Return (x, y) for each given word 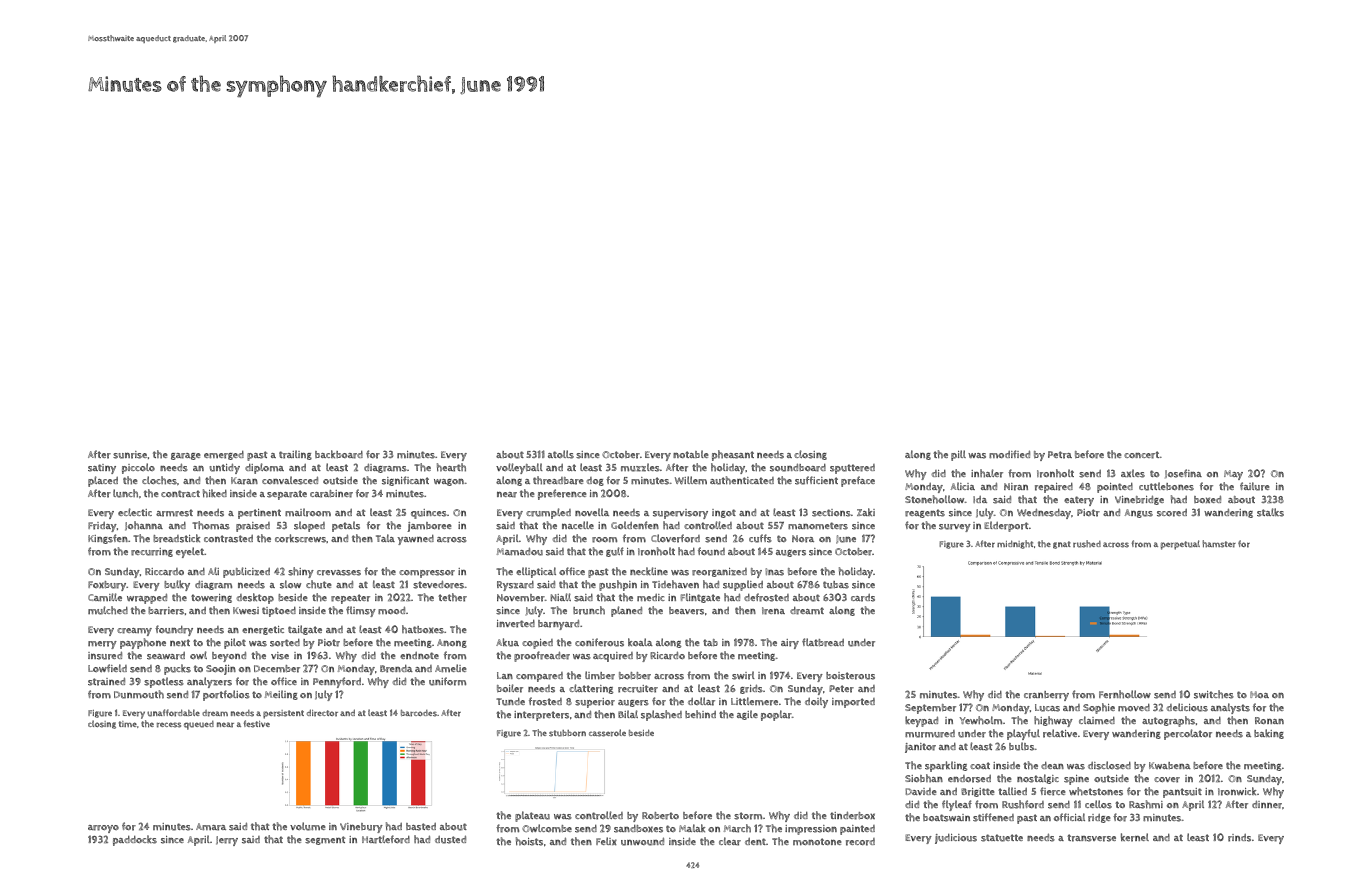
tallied (1012, 791)
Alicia (963, 486)
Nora (803, 539)
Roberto (660, 816)
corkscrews (300, 538)
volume (307, 826)
